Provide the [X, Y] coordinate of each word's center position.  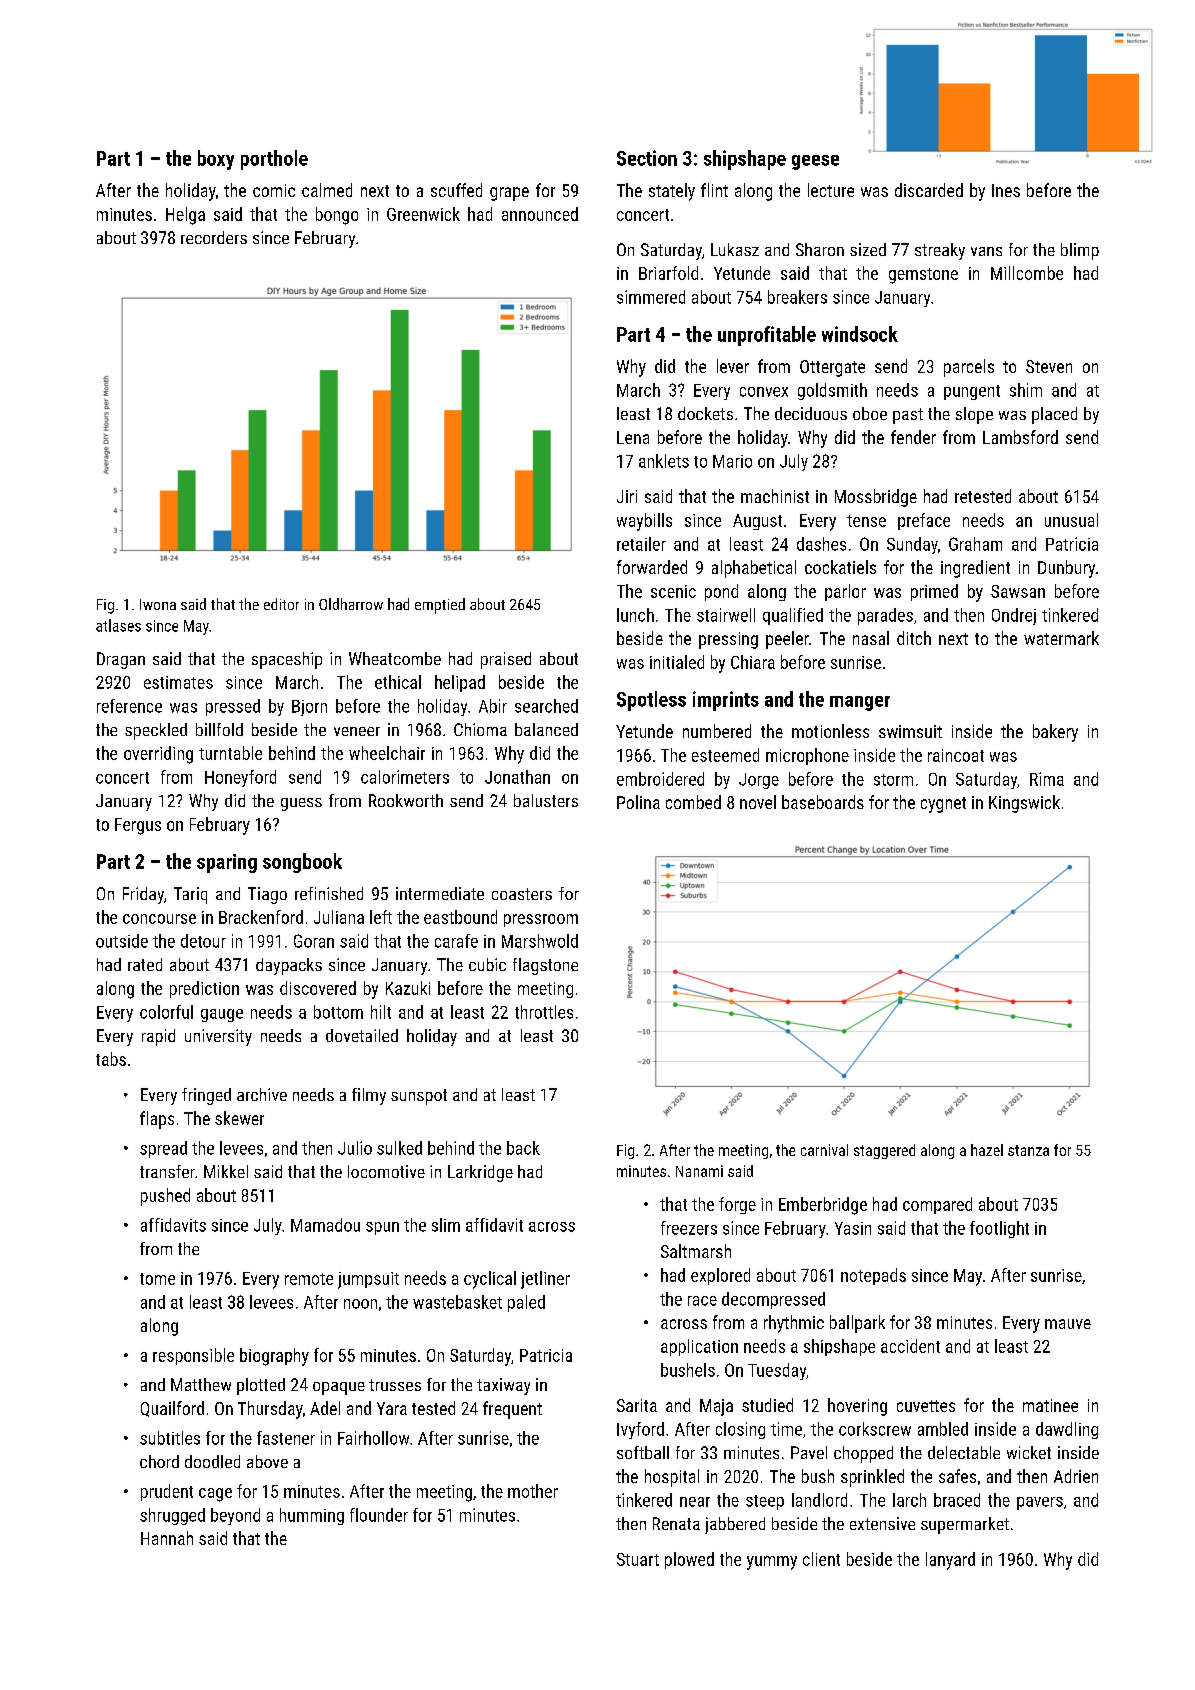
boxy [216, 160]
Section [647, 158]
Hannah [167, 1538]
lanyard [950, 1561]
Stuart [638, 1559]
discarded [929, 190]
